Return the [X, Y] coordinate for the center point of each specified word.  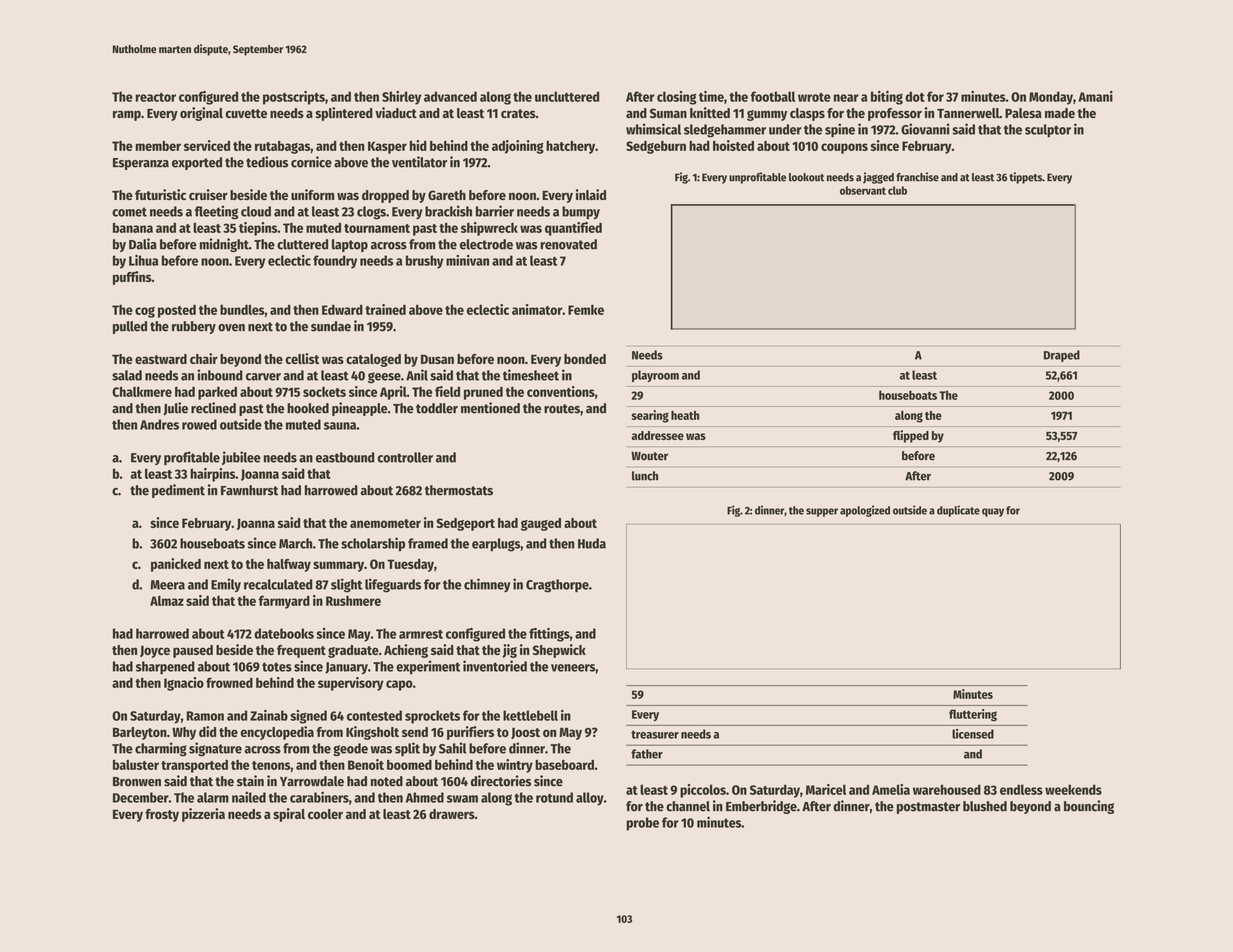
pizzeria [203, 815]
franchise [917, 177]
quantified [573, 229]
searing [650, 416]
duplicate [958, 511]
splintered [344, 114]
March [296, 543]
